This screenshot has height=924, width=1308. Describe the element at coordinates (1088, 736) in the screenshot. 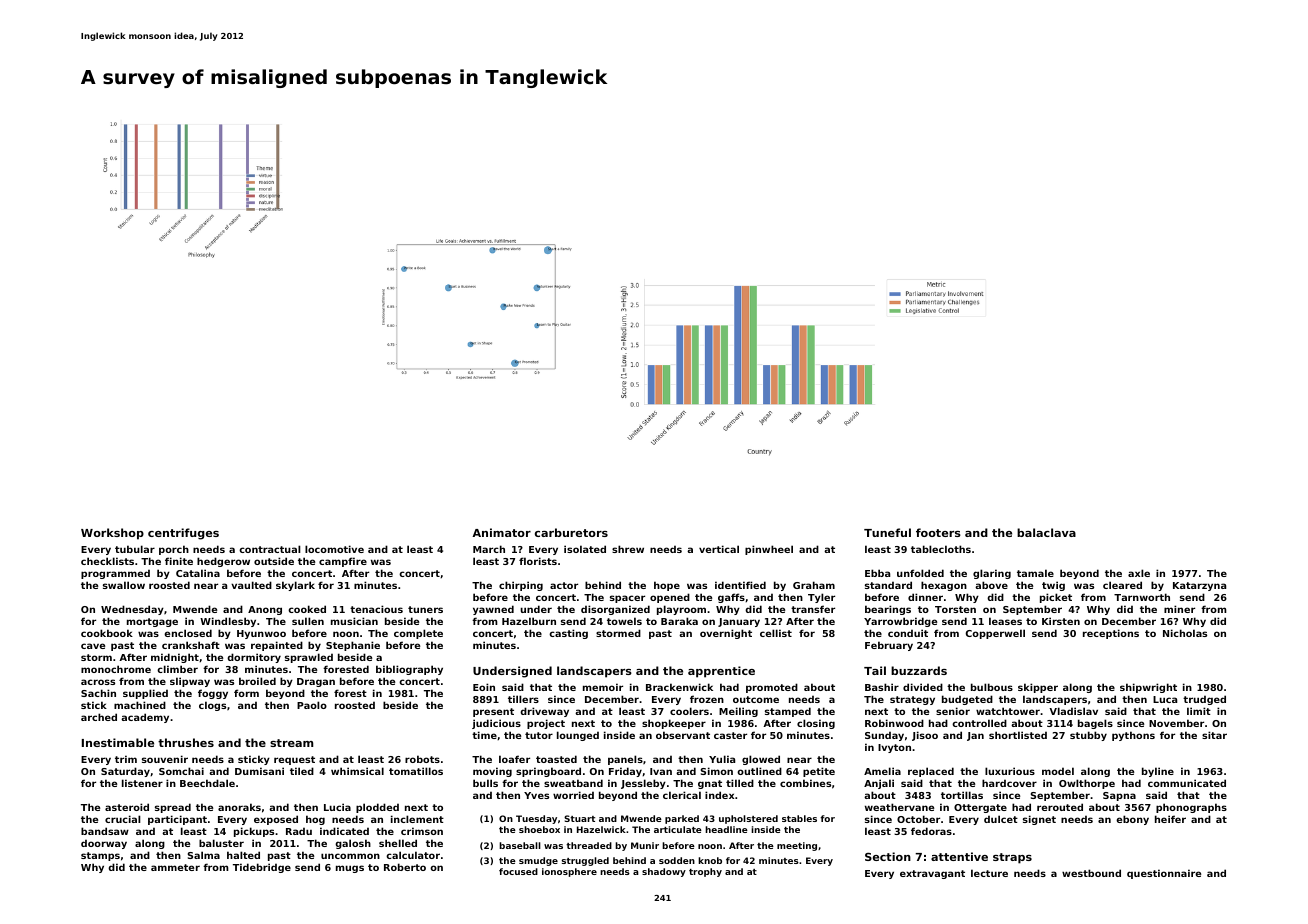

I see `stubby` at that location.
